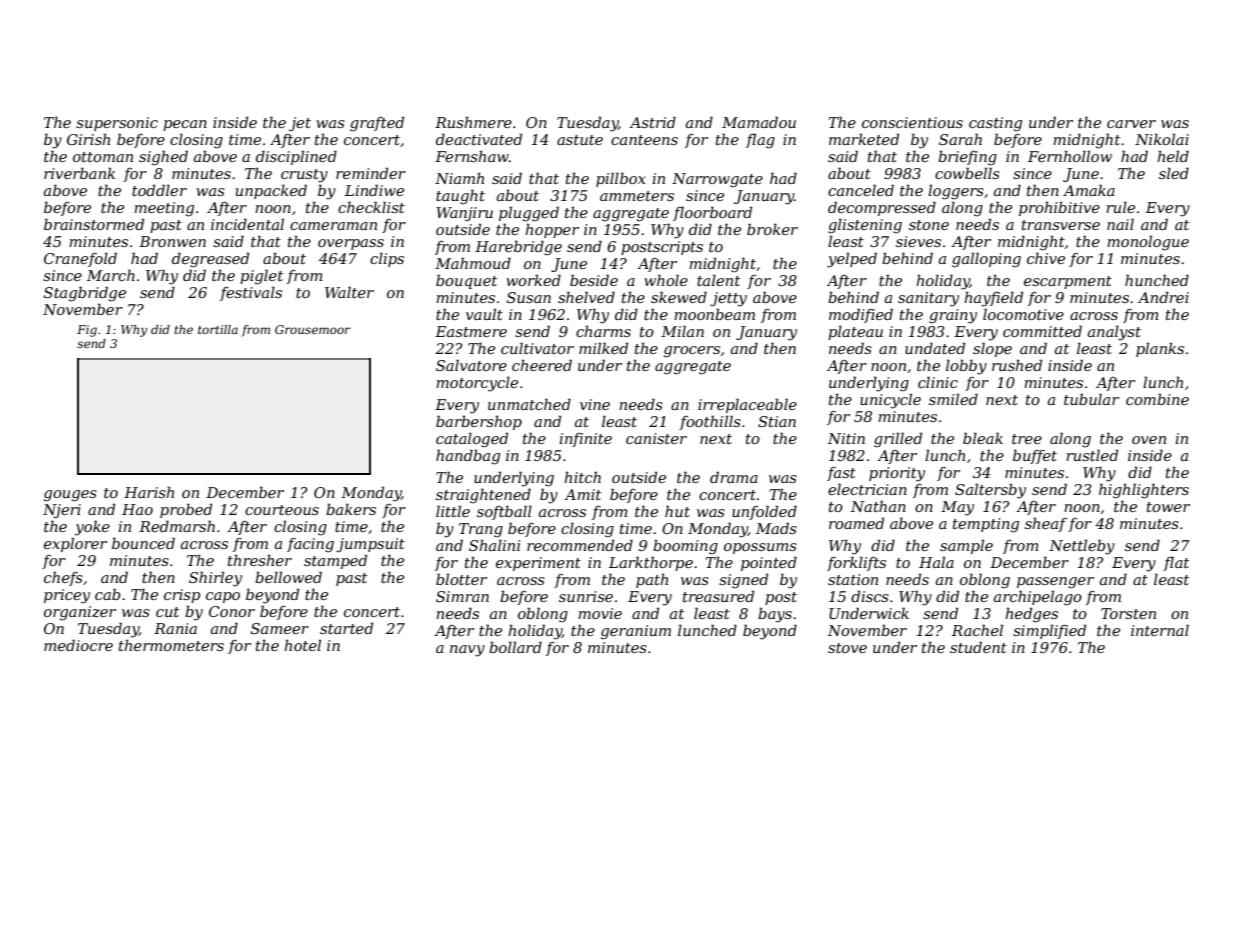 The height and width of the screenshot is (952, 1233). What do you see at coordinates (666, 280) in the screenshot?
I see `whole` at bounding box center [666, 280].
